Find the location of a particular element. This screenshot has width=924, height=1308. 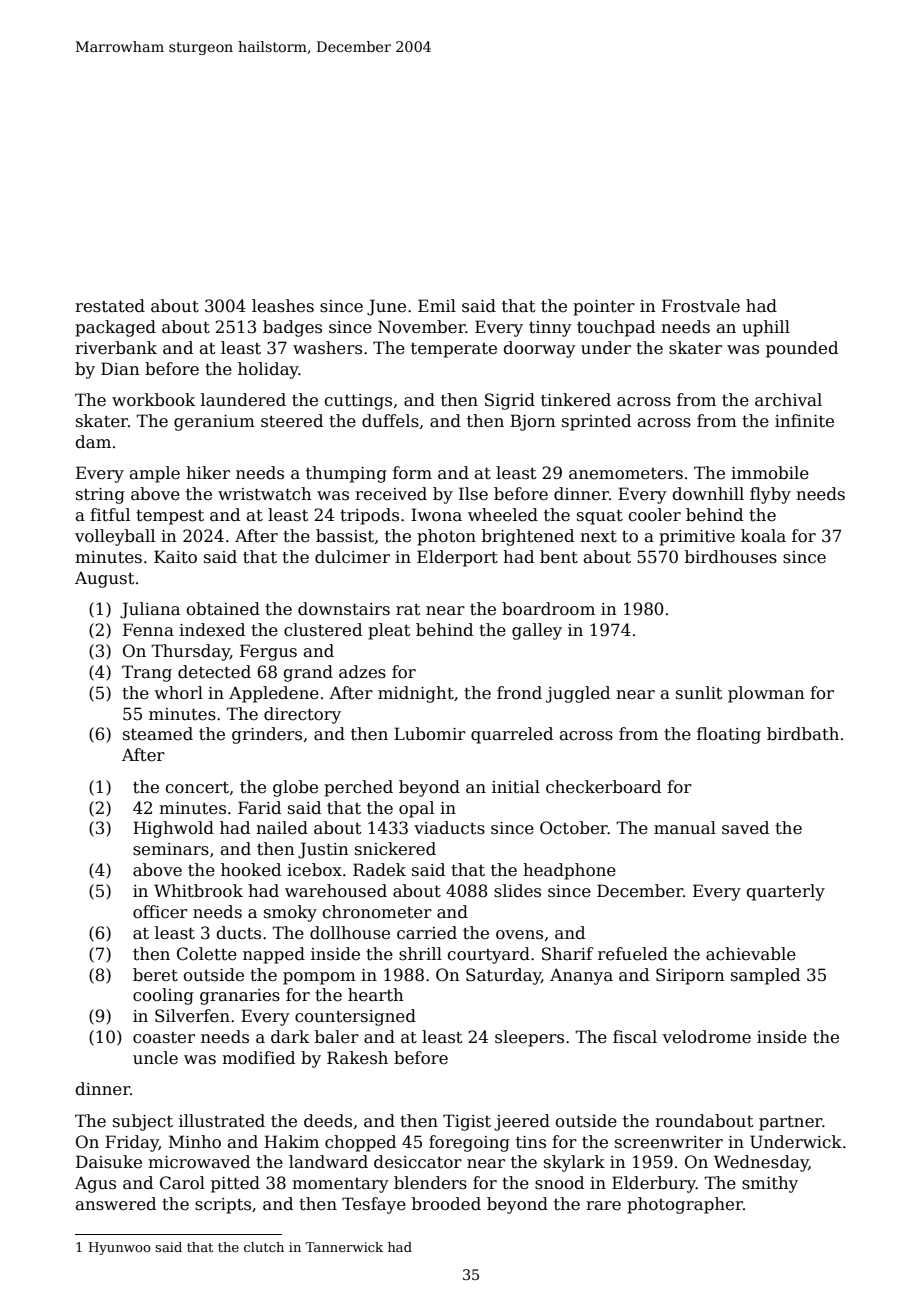

Tannerwick is located at coordinates (344, 1247).
